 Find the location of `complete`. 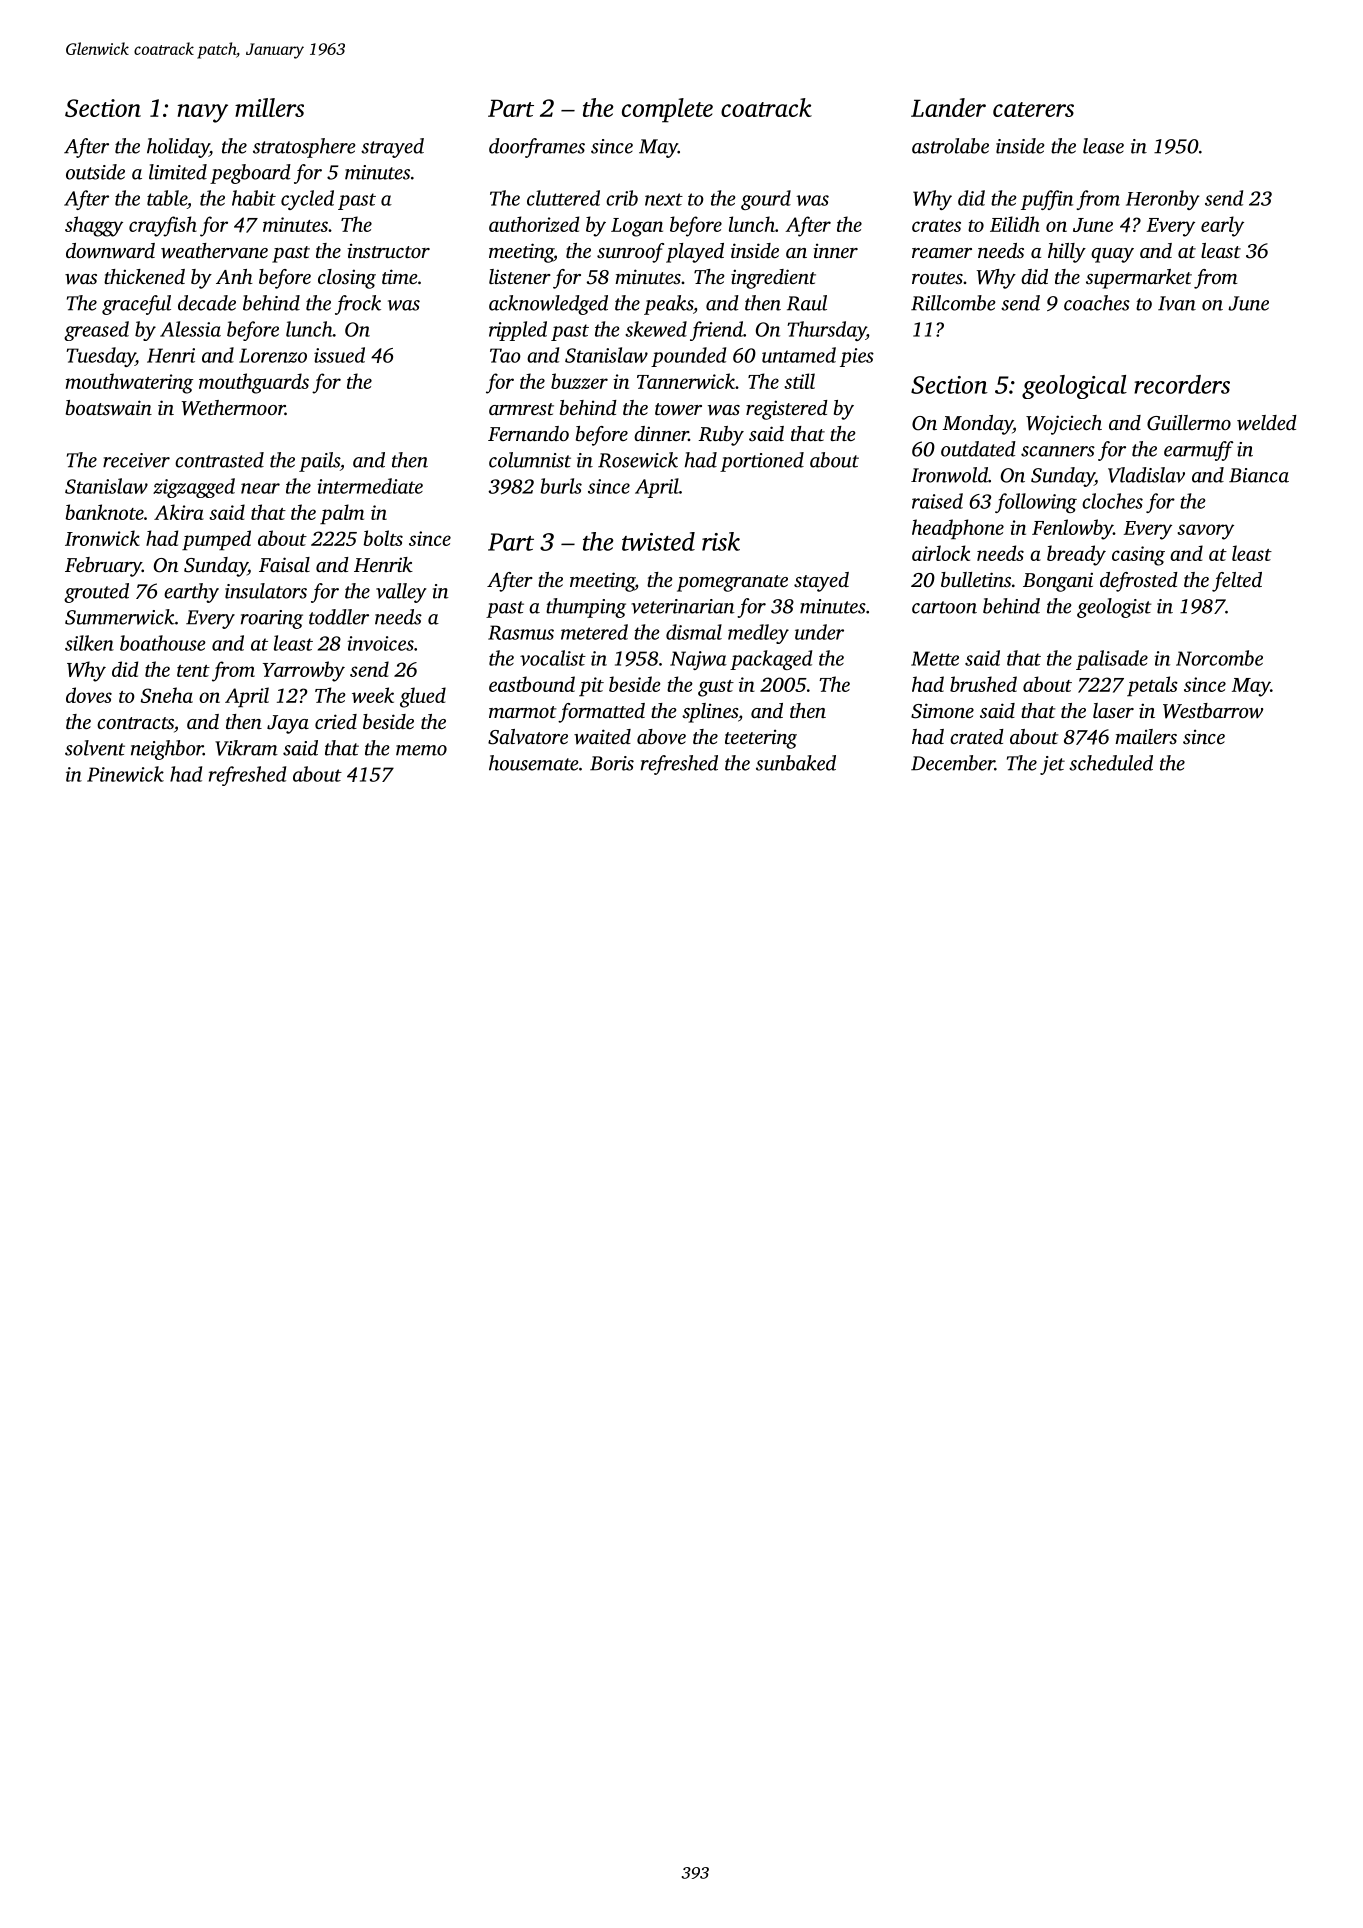

complete is located at coordinates (667, 110).
